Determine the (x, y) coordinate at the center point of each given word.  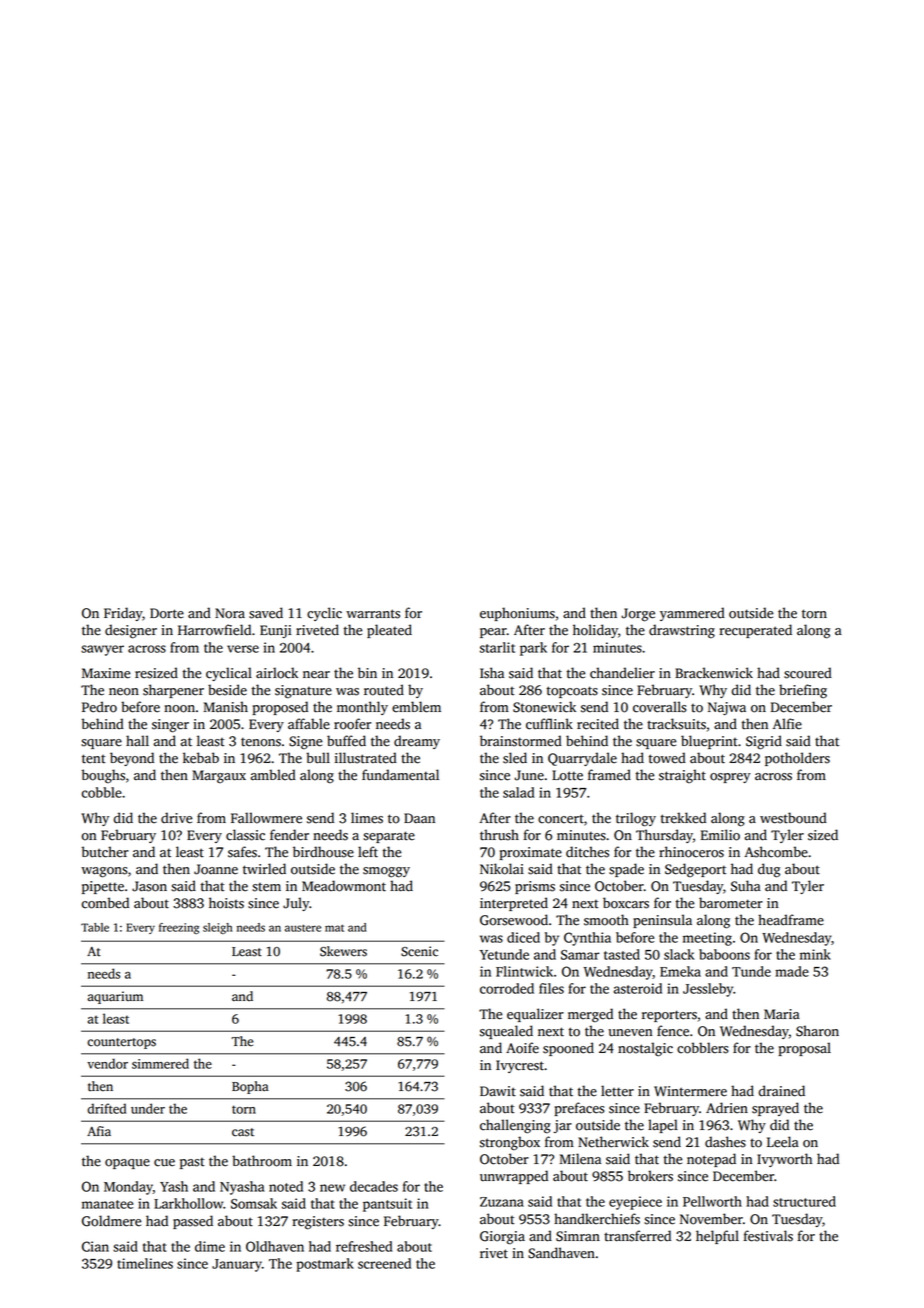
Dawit (498, 1091)
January (237, 1265)
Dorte (167, 613)
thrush (499, 835)
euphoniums (517, 614)
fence (673, 1031)
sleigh (218, 928)
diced (523, 937)
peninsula (662, 921)
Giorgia (502, 1238)
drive (176, 818)
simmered (160, 1063)
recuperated (755, 631)
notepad (711, 1160)
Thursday (664, 836)
